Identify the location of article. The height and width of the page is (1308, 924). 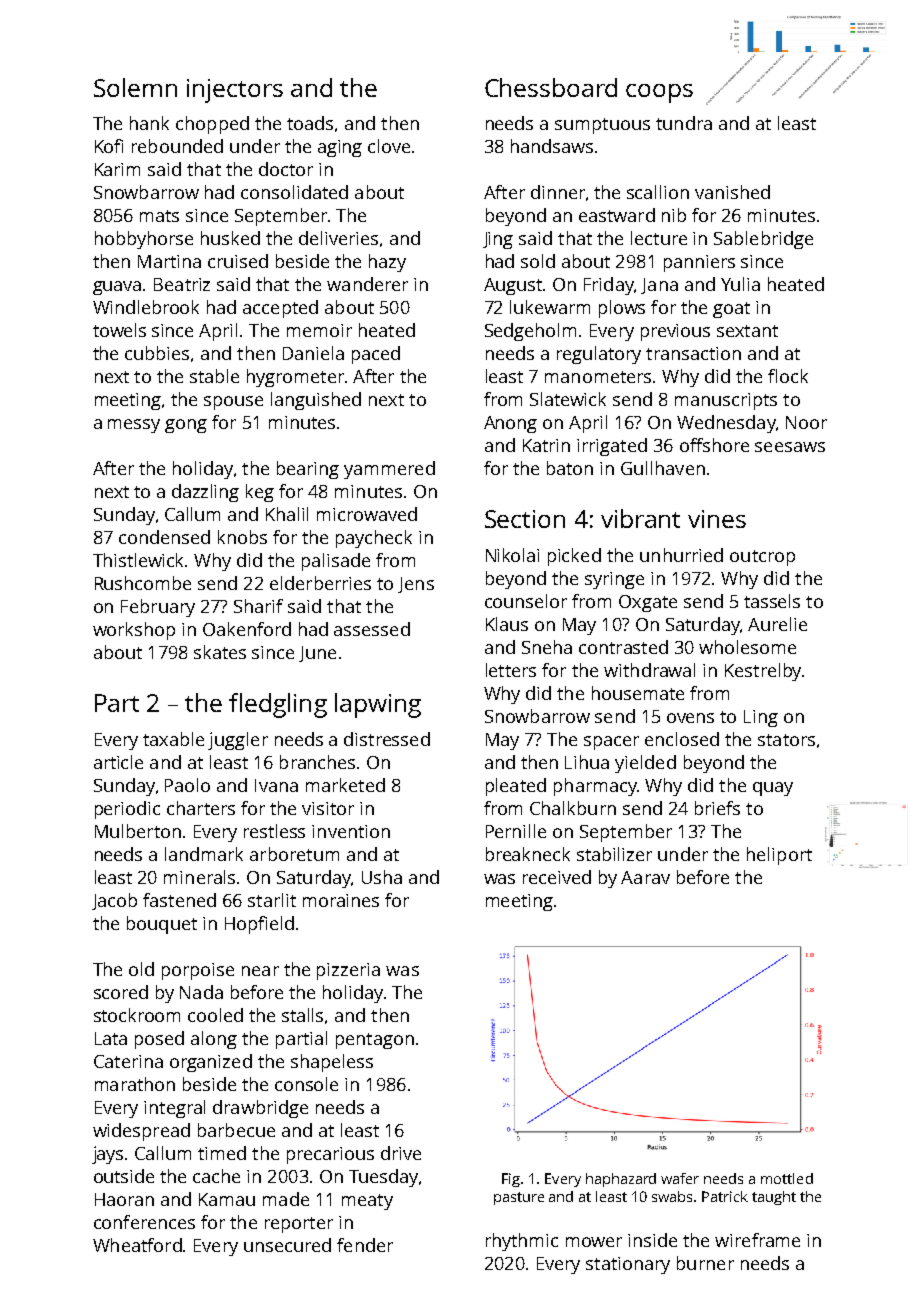
(118, 762).
